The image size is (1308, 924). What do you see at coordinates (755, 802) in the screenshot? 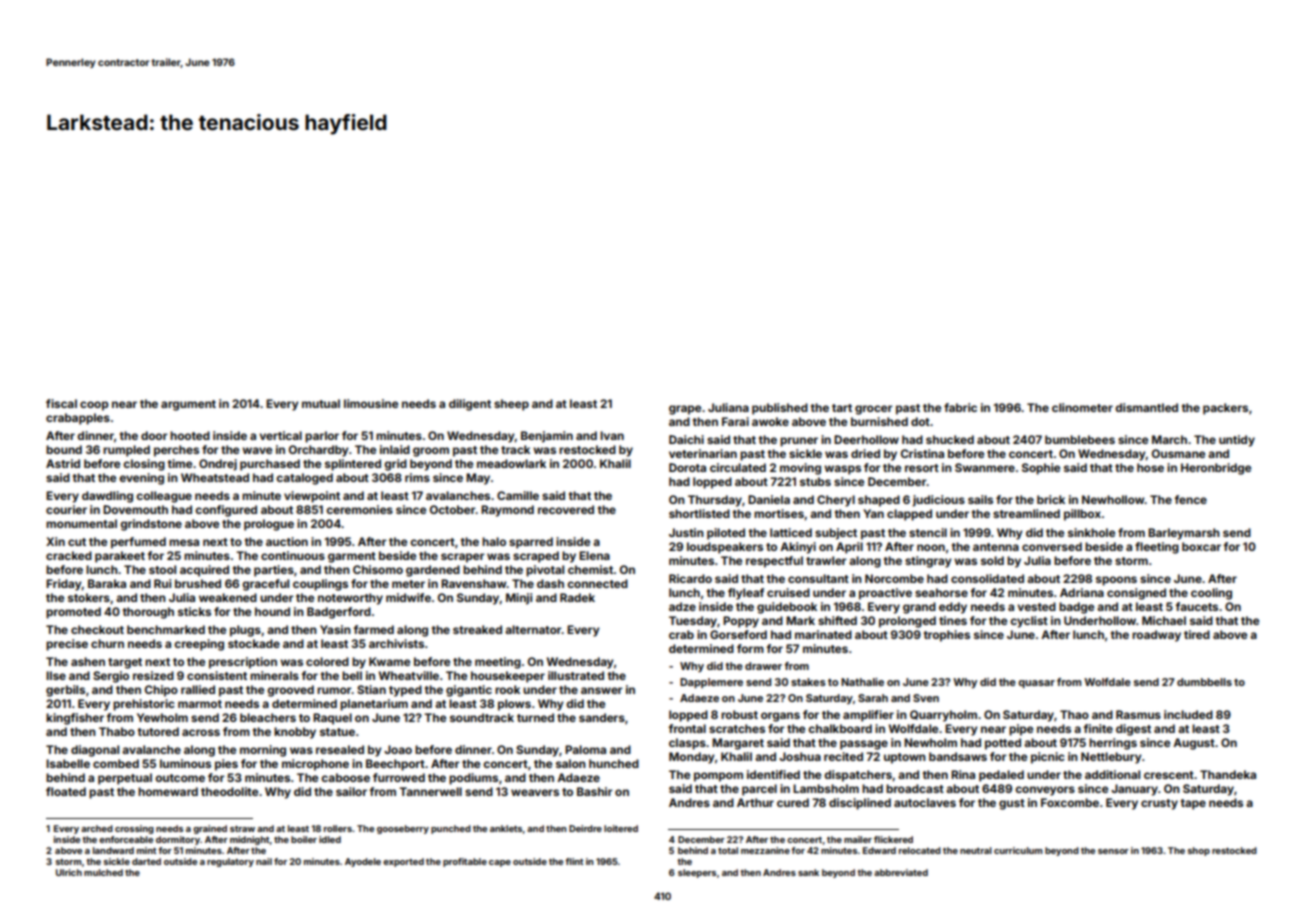
I see `Arthur` at bounding box center [755, 802].
